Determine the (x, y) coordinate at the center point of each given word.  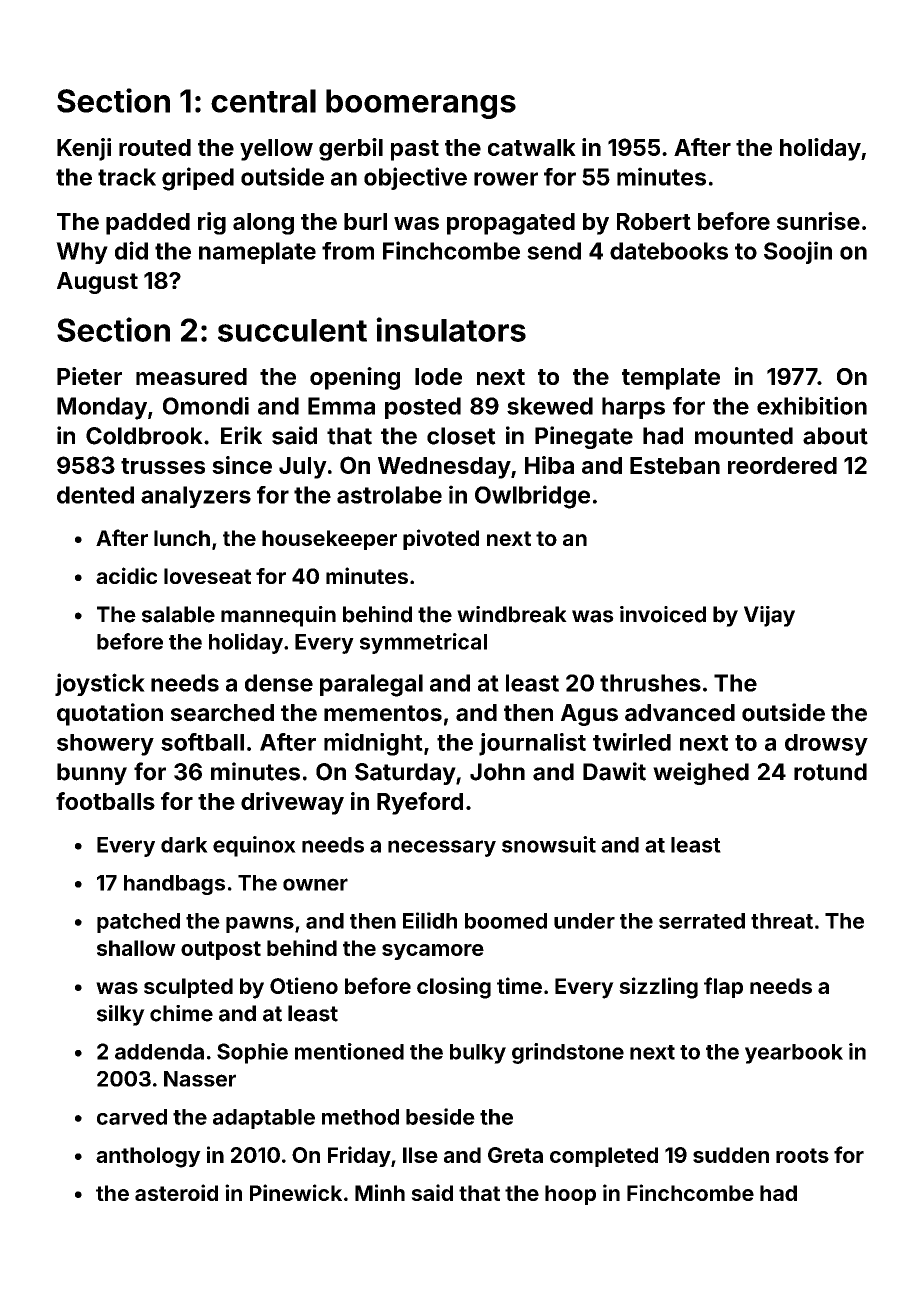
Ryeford (420, 803)
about (835, 436)
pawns (260, 925)
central (263, 101)
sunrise (818, 221)
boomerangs (421, 104)
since (242, 465)
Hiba (549, 465)
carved (132, 1117)
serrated (702, 921)
